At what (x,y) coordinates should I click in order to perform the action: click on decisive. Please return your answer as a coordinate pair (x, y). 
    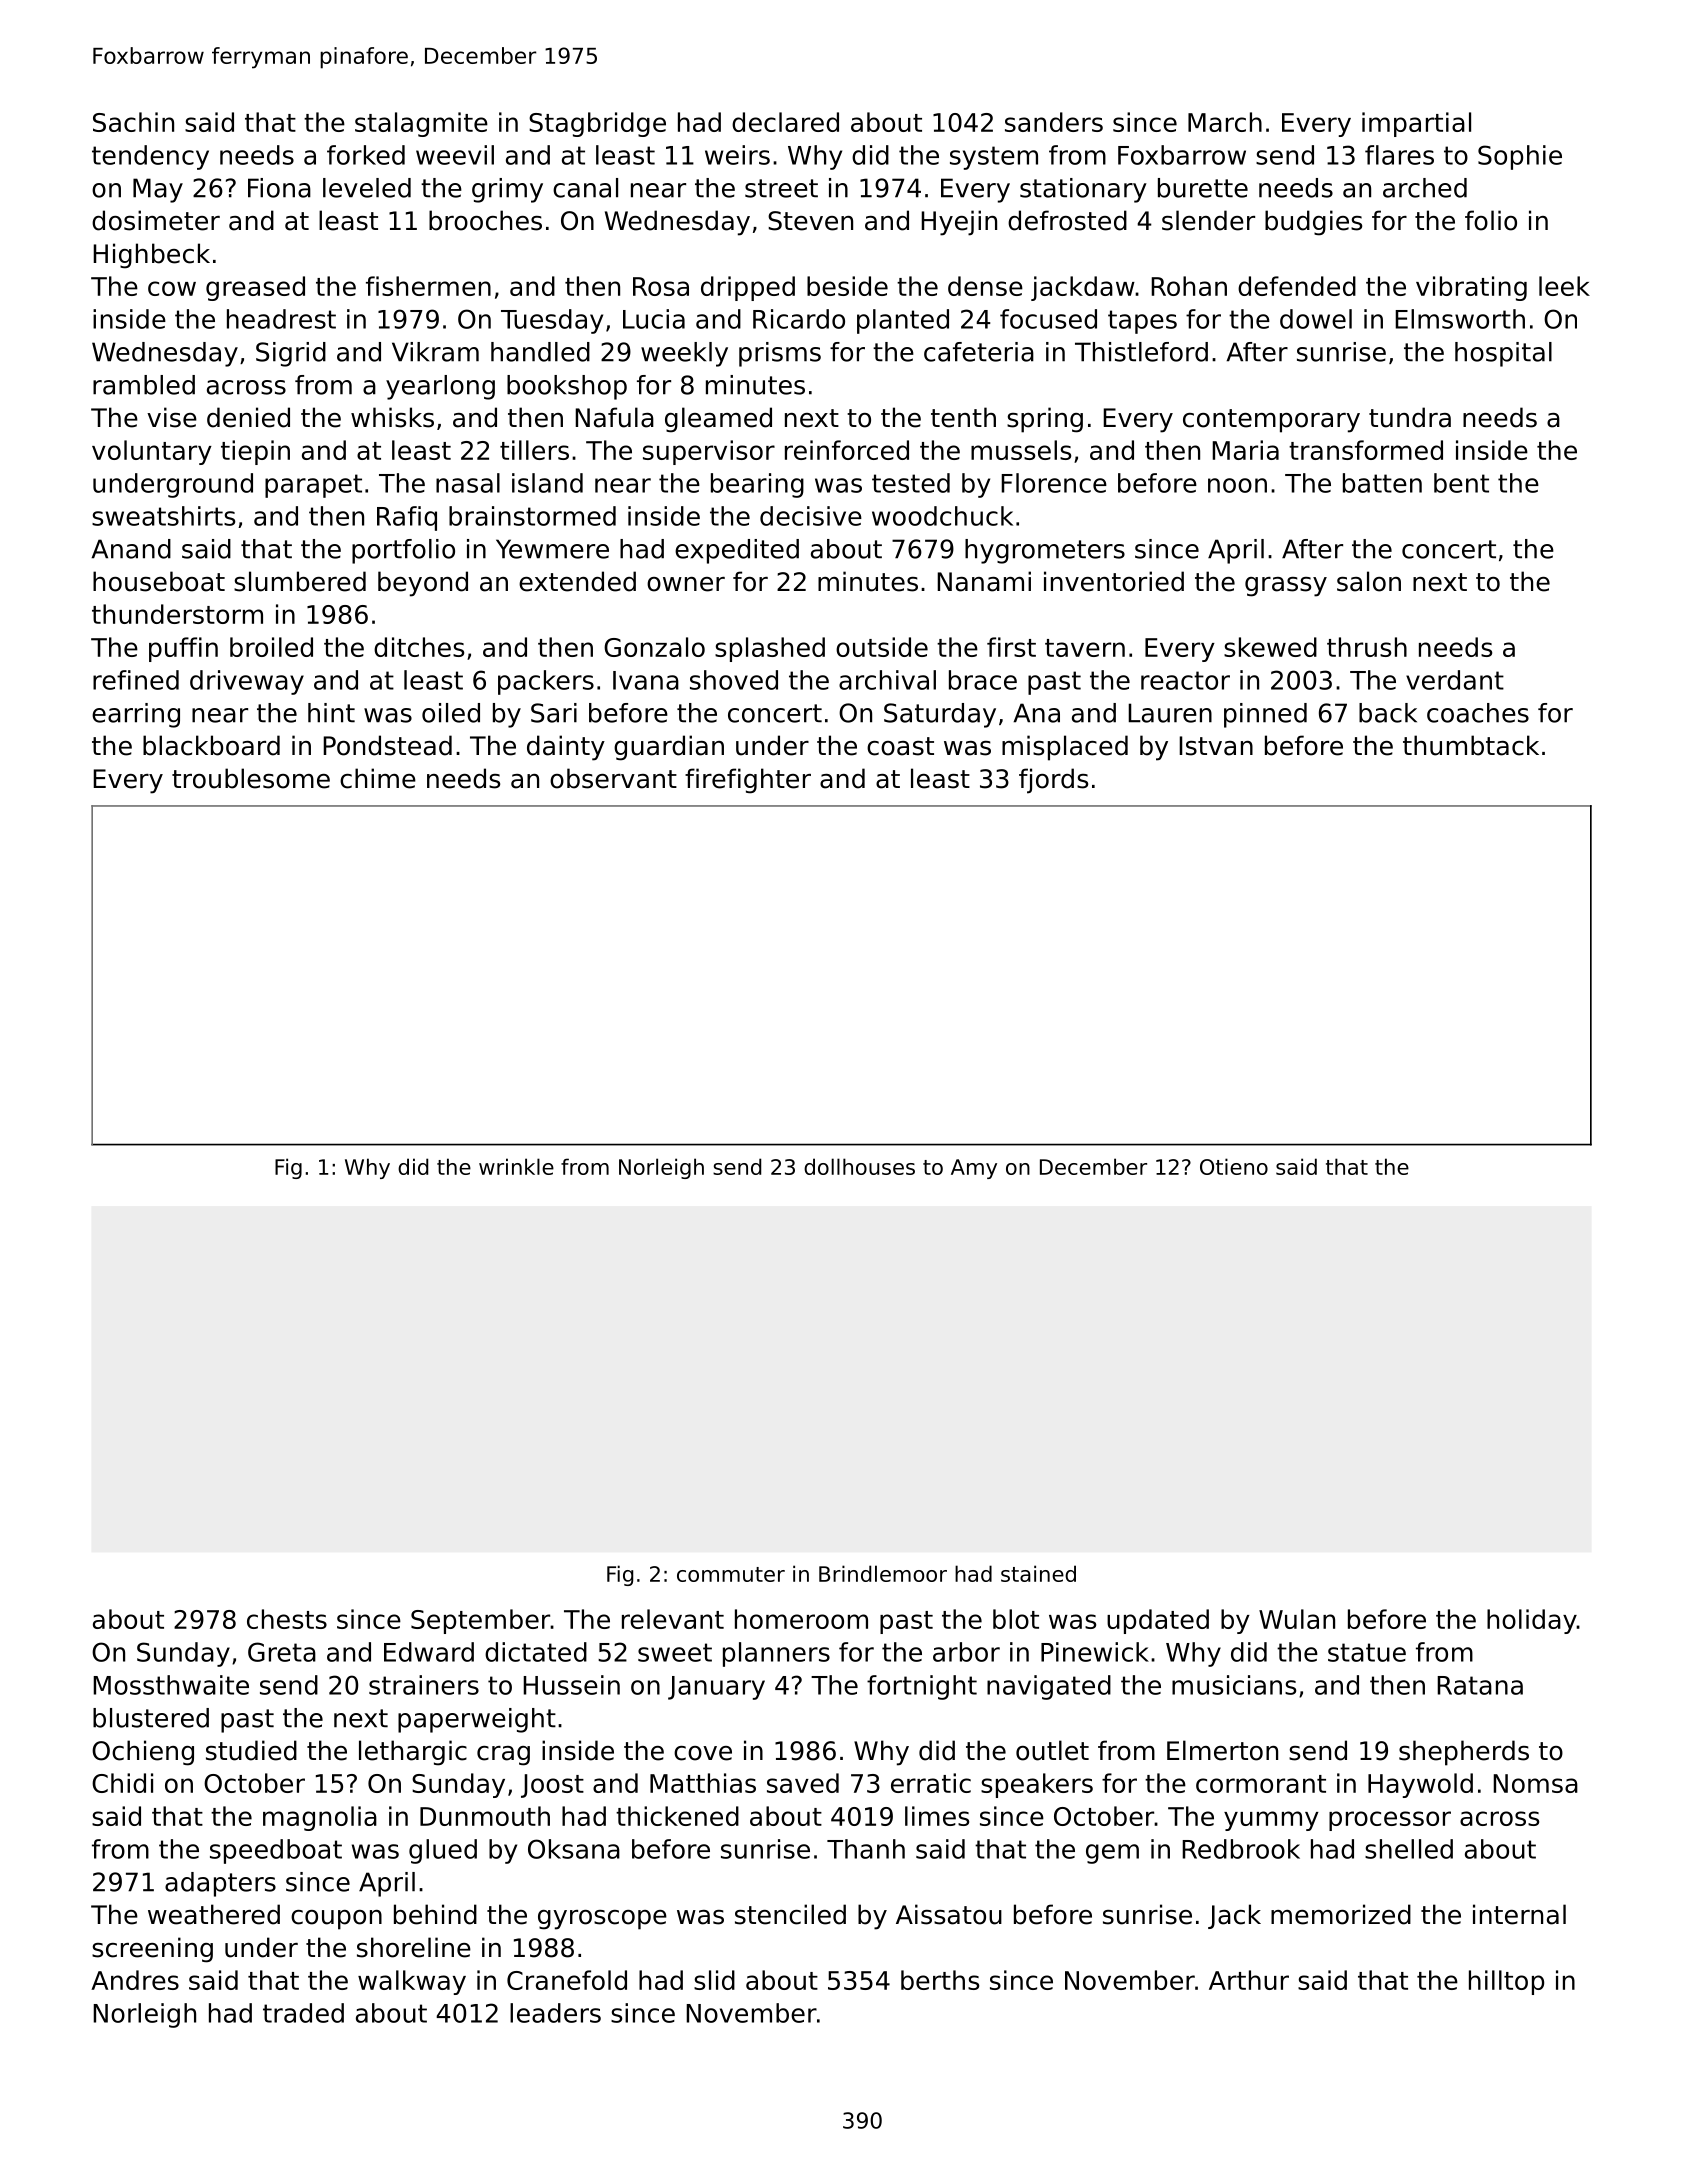
    Looking at the image, I should click on (811, 516).
